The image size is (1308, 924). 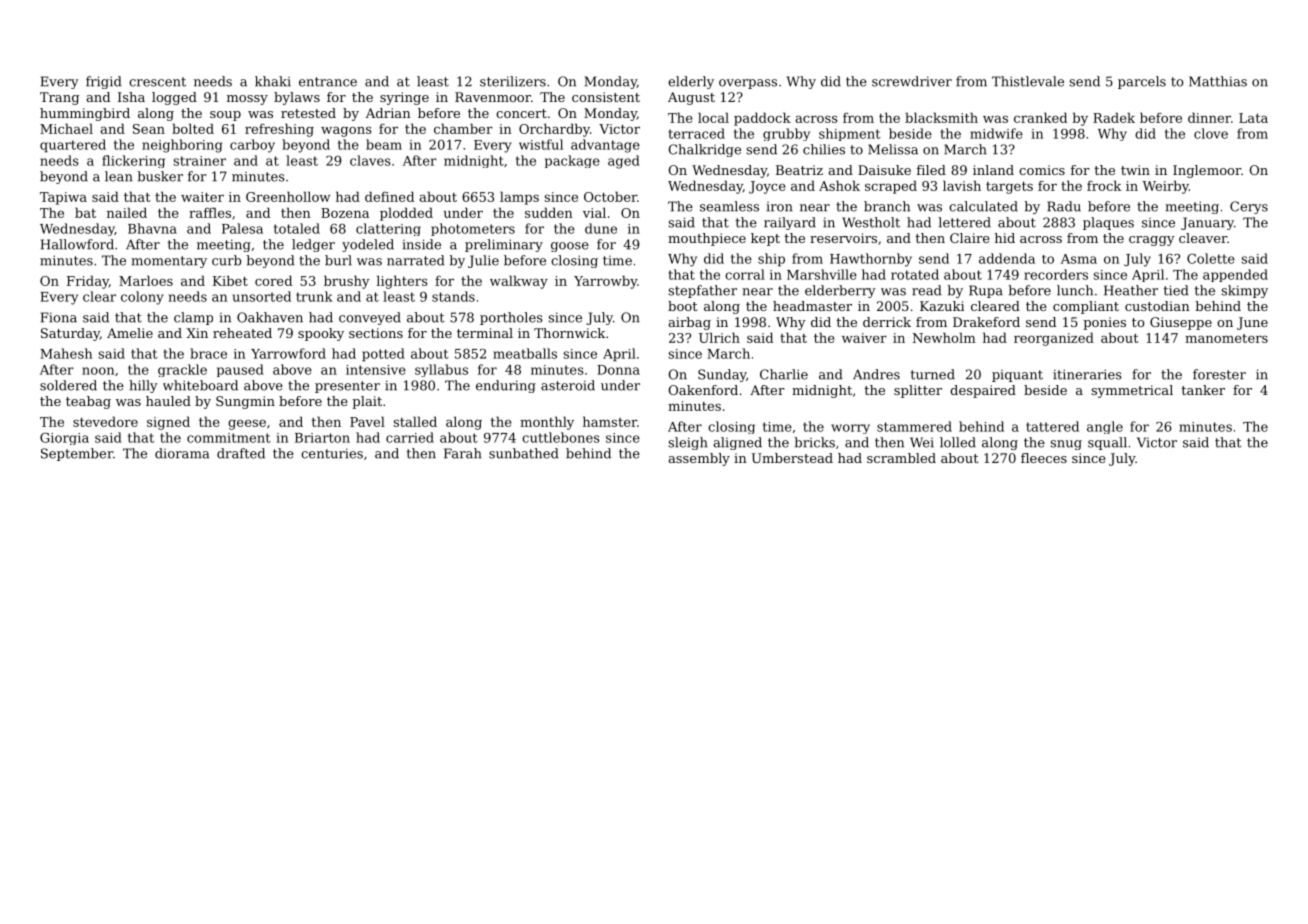 What do you see at coordinates (229, 438) in the screenshot?
I see `commitment` at bounding box center [229, 438].
